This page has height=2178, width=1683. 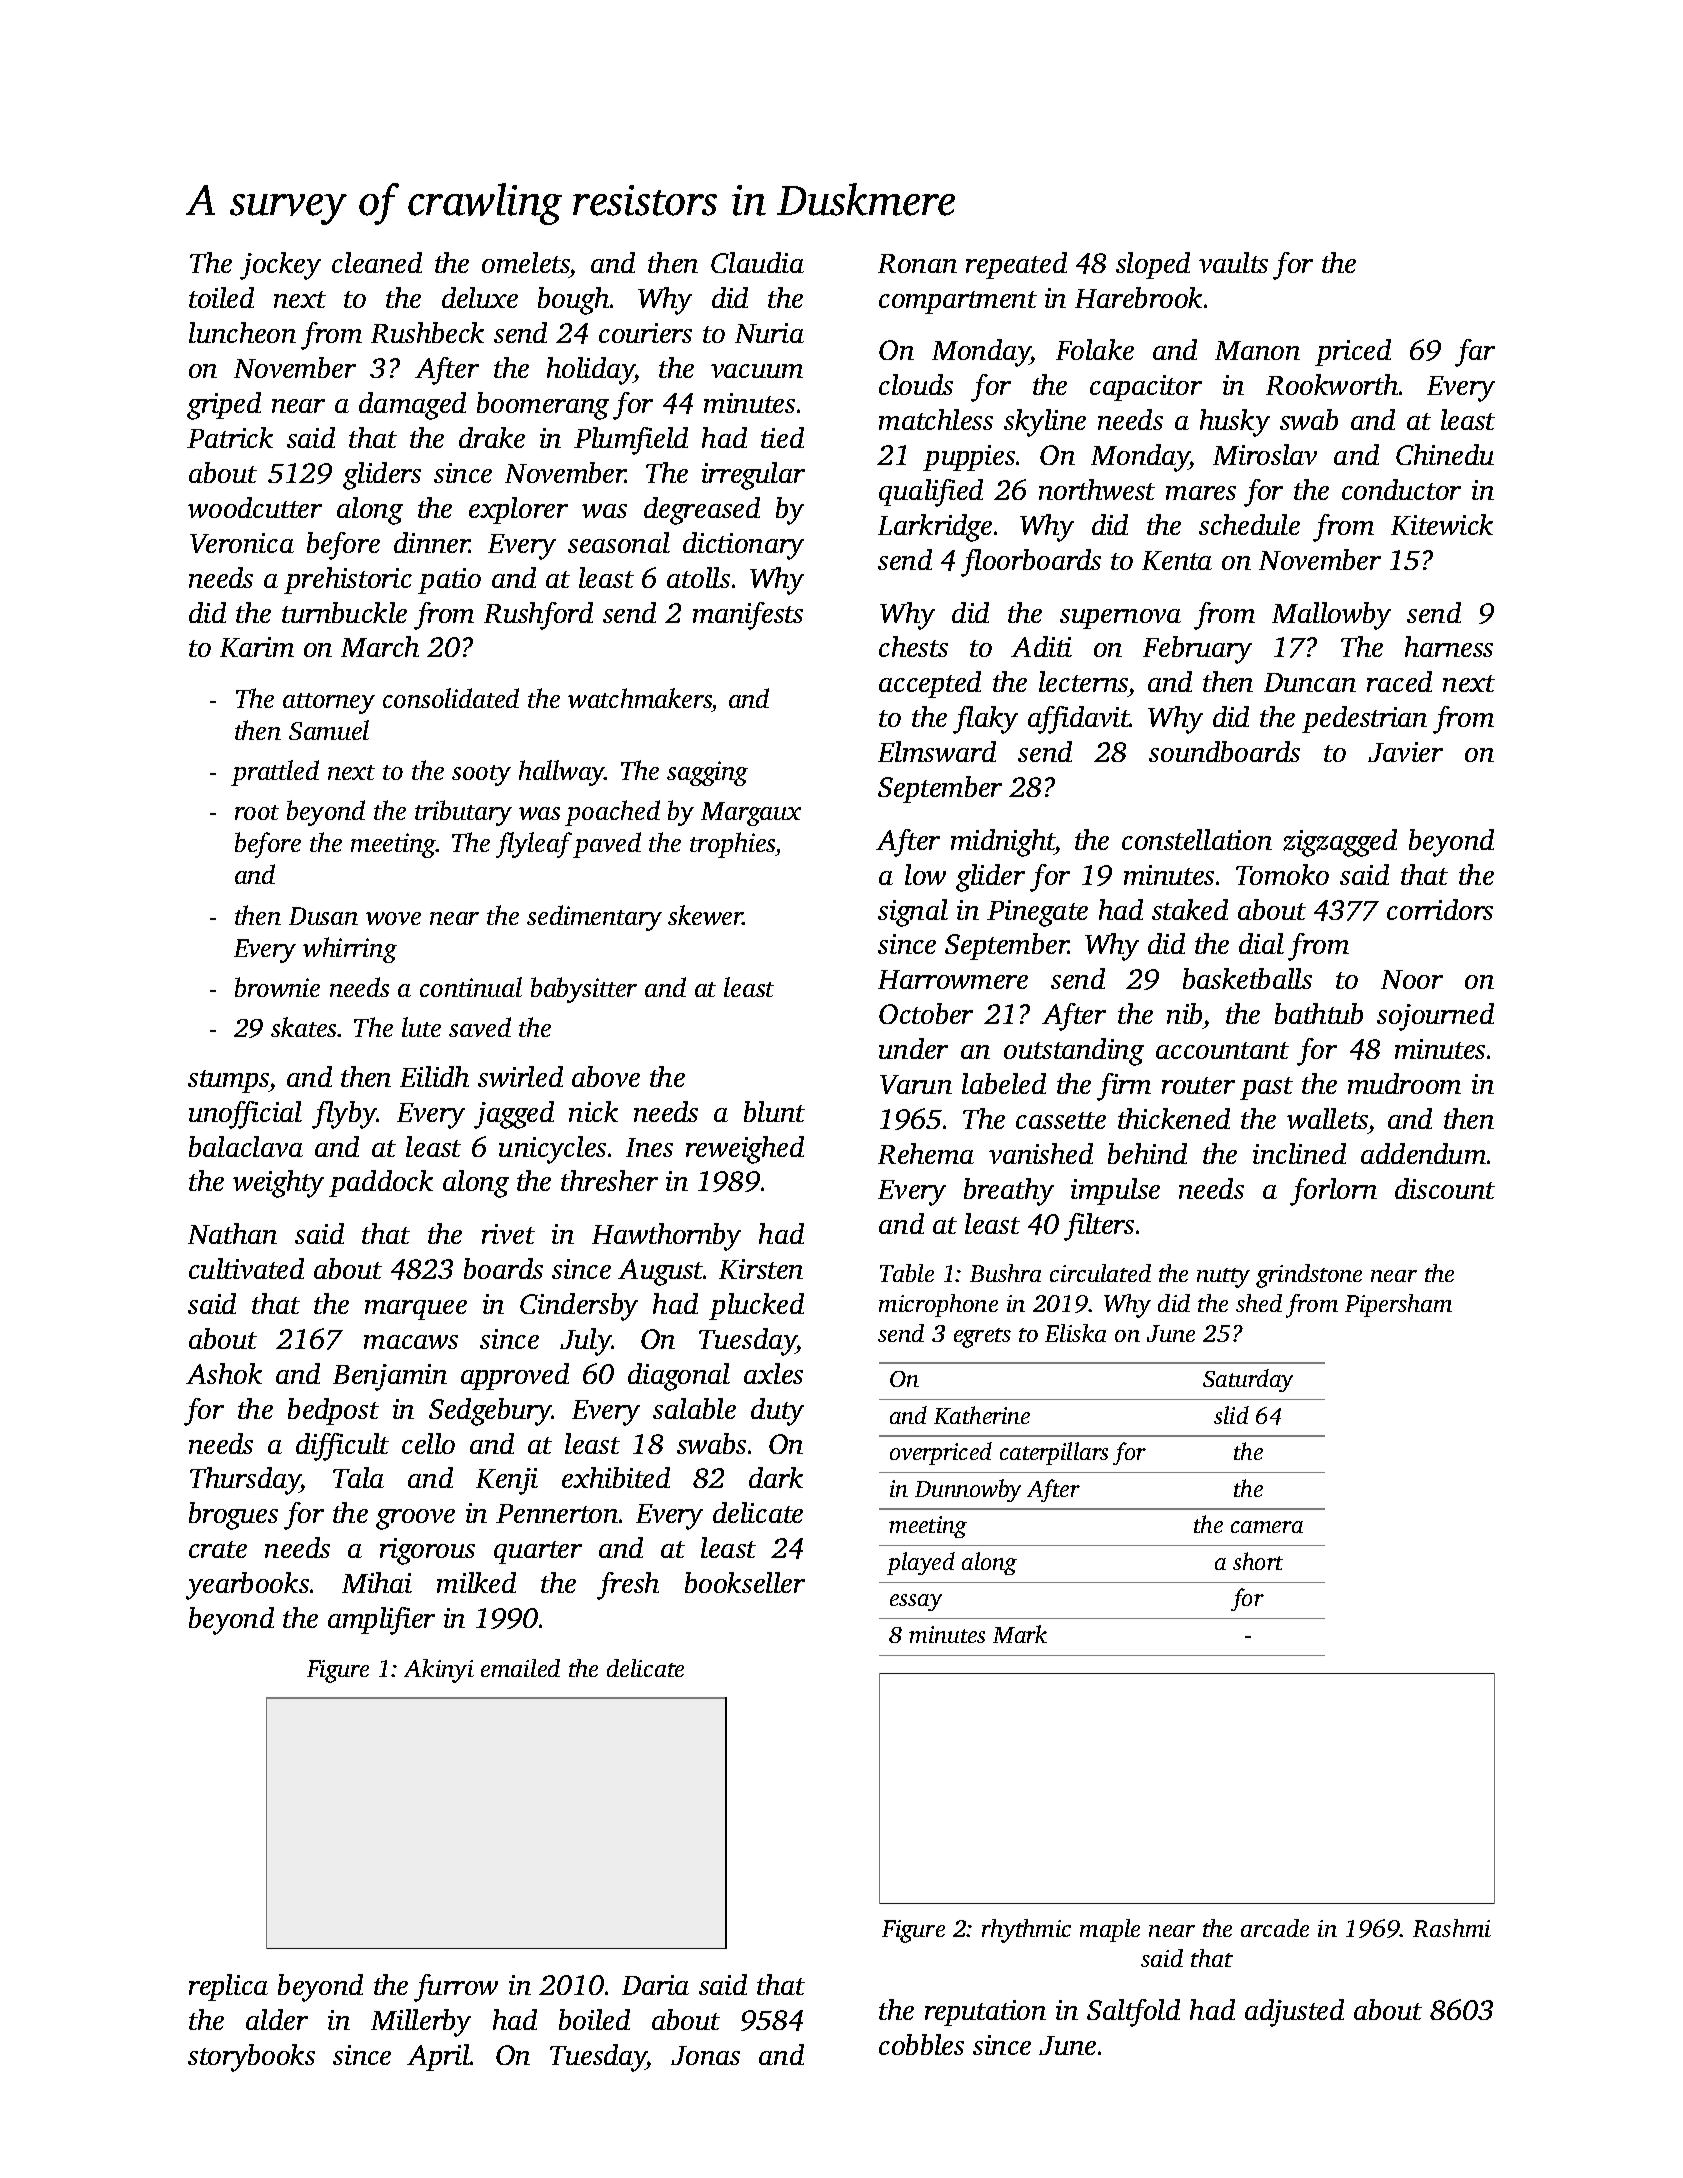 I want to click on corridors, so click(x=1440, y=909).
